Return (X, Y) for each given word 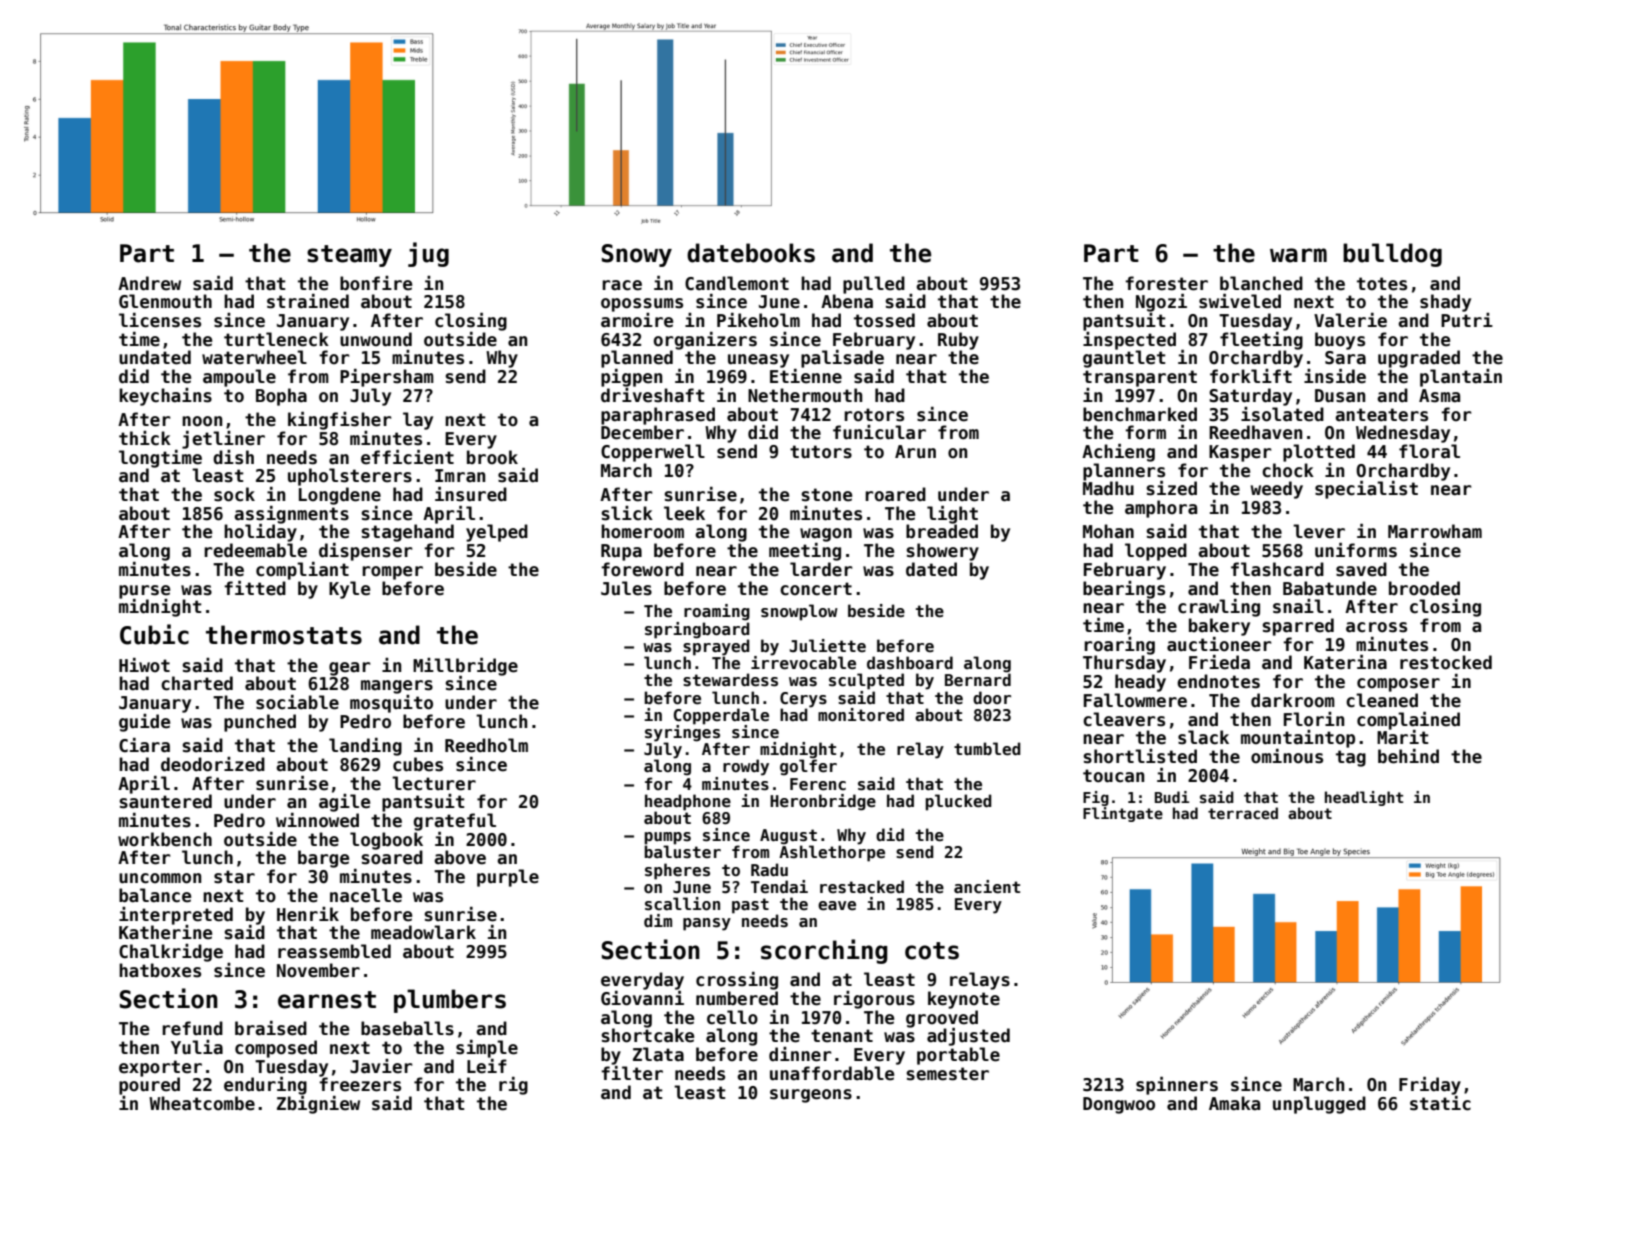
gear (350, 669)
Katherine (165, 932)
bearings (1124, 590)
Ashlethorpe (832, 853)
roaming (717, 612)
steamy (349, 256)
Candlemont (737, 283)
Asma (1439, 396)
